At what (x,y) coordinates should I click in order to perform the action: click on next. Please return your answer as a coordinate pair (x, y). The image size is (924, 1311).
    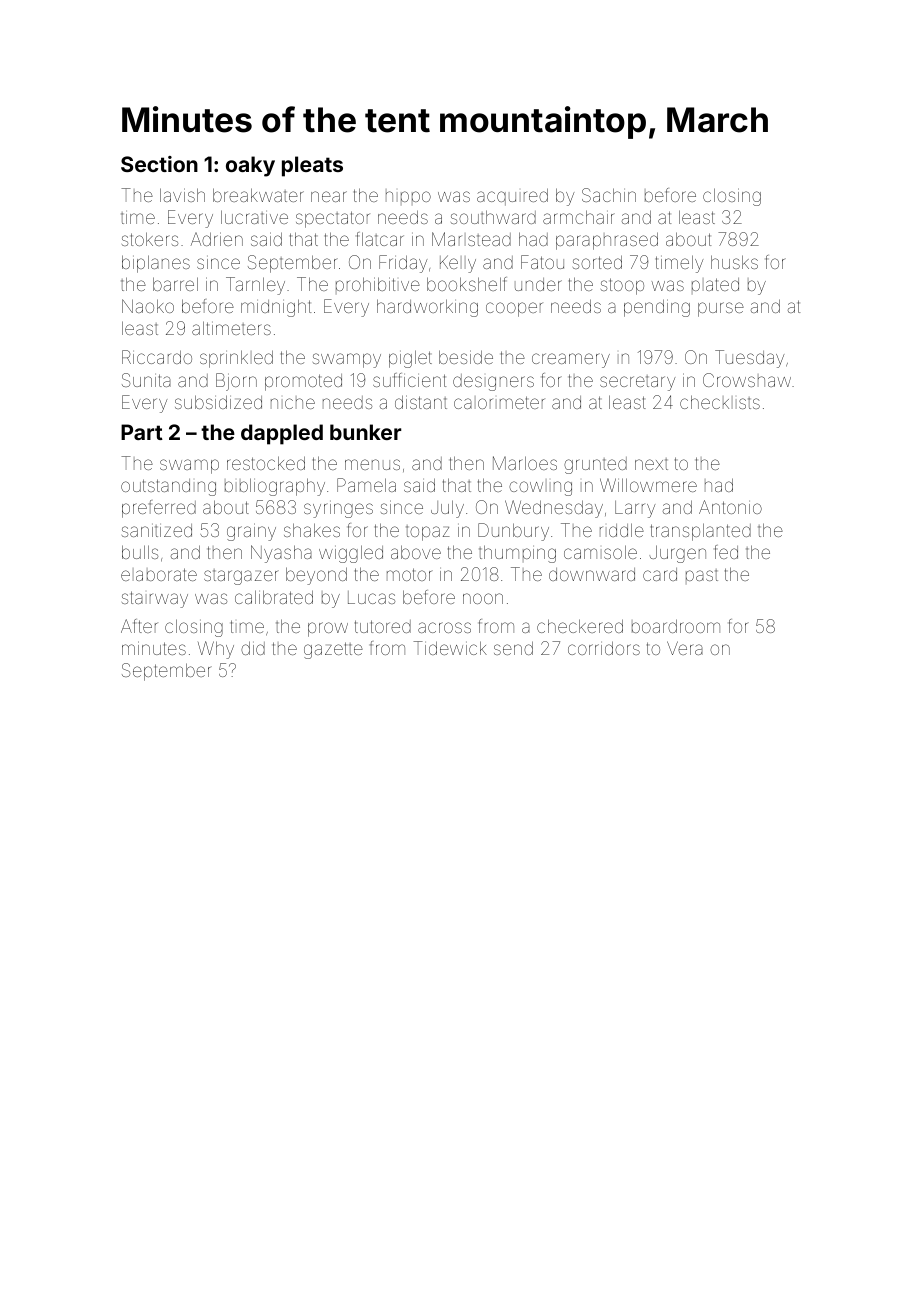
    Looking at the image, I should click on (651, 464).
